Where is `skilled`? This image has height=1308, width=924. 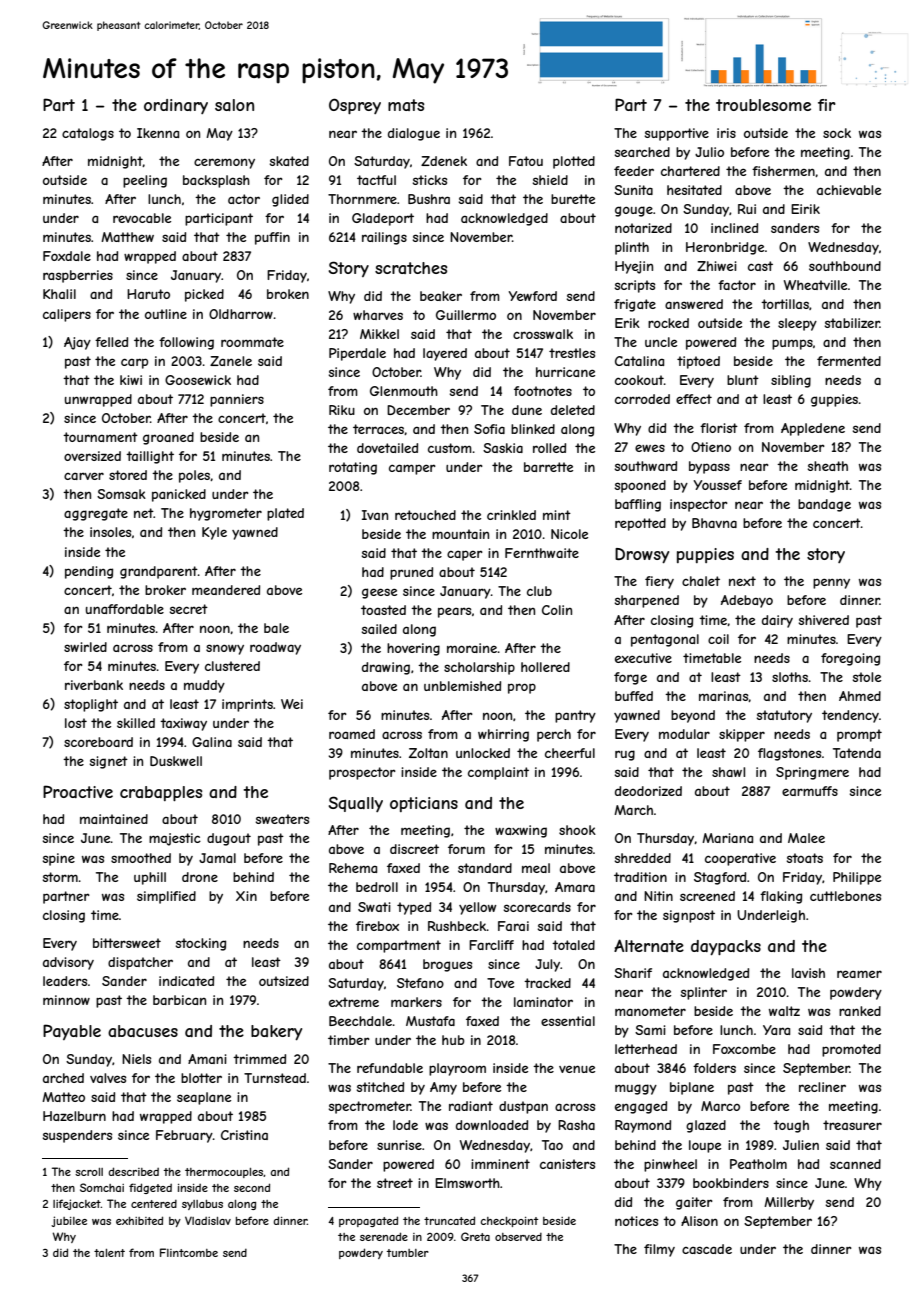
skilled is located at coordinates (136, 723).
